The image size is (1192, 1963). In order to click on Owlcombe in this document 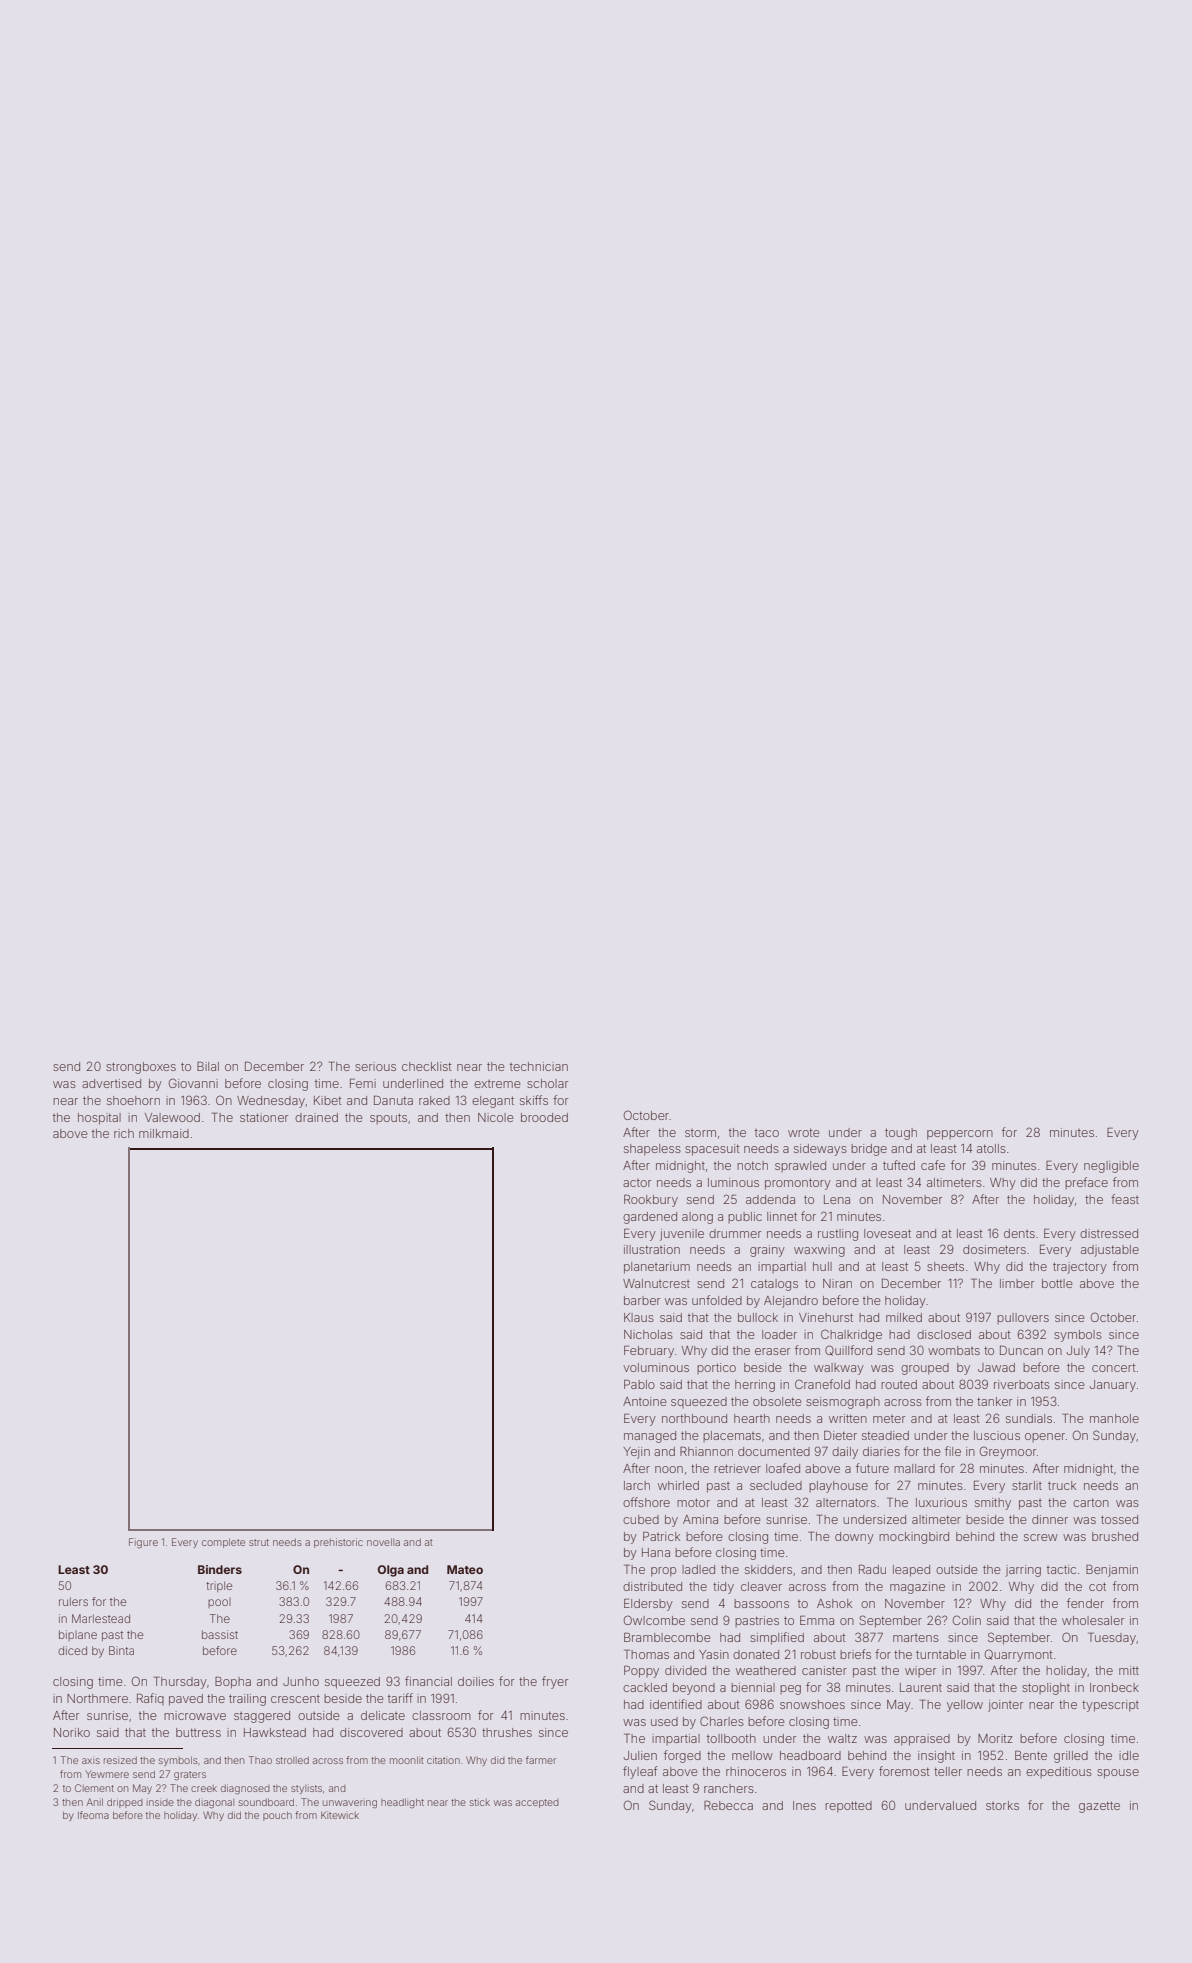, I will do `click(654, 1620)`.
